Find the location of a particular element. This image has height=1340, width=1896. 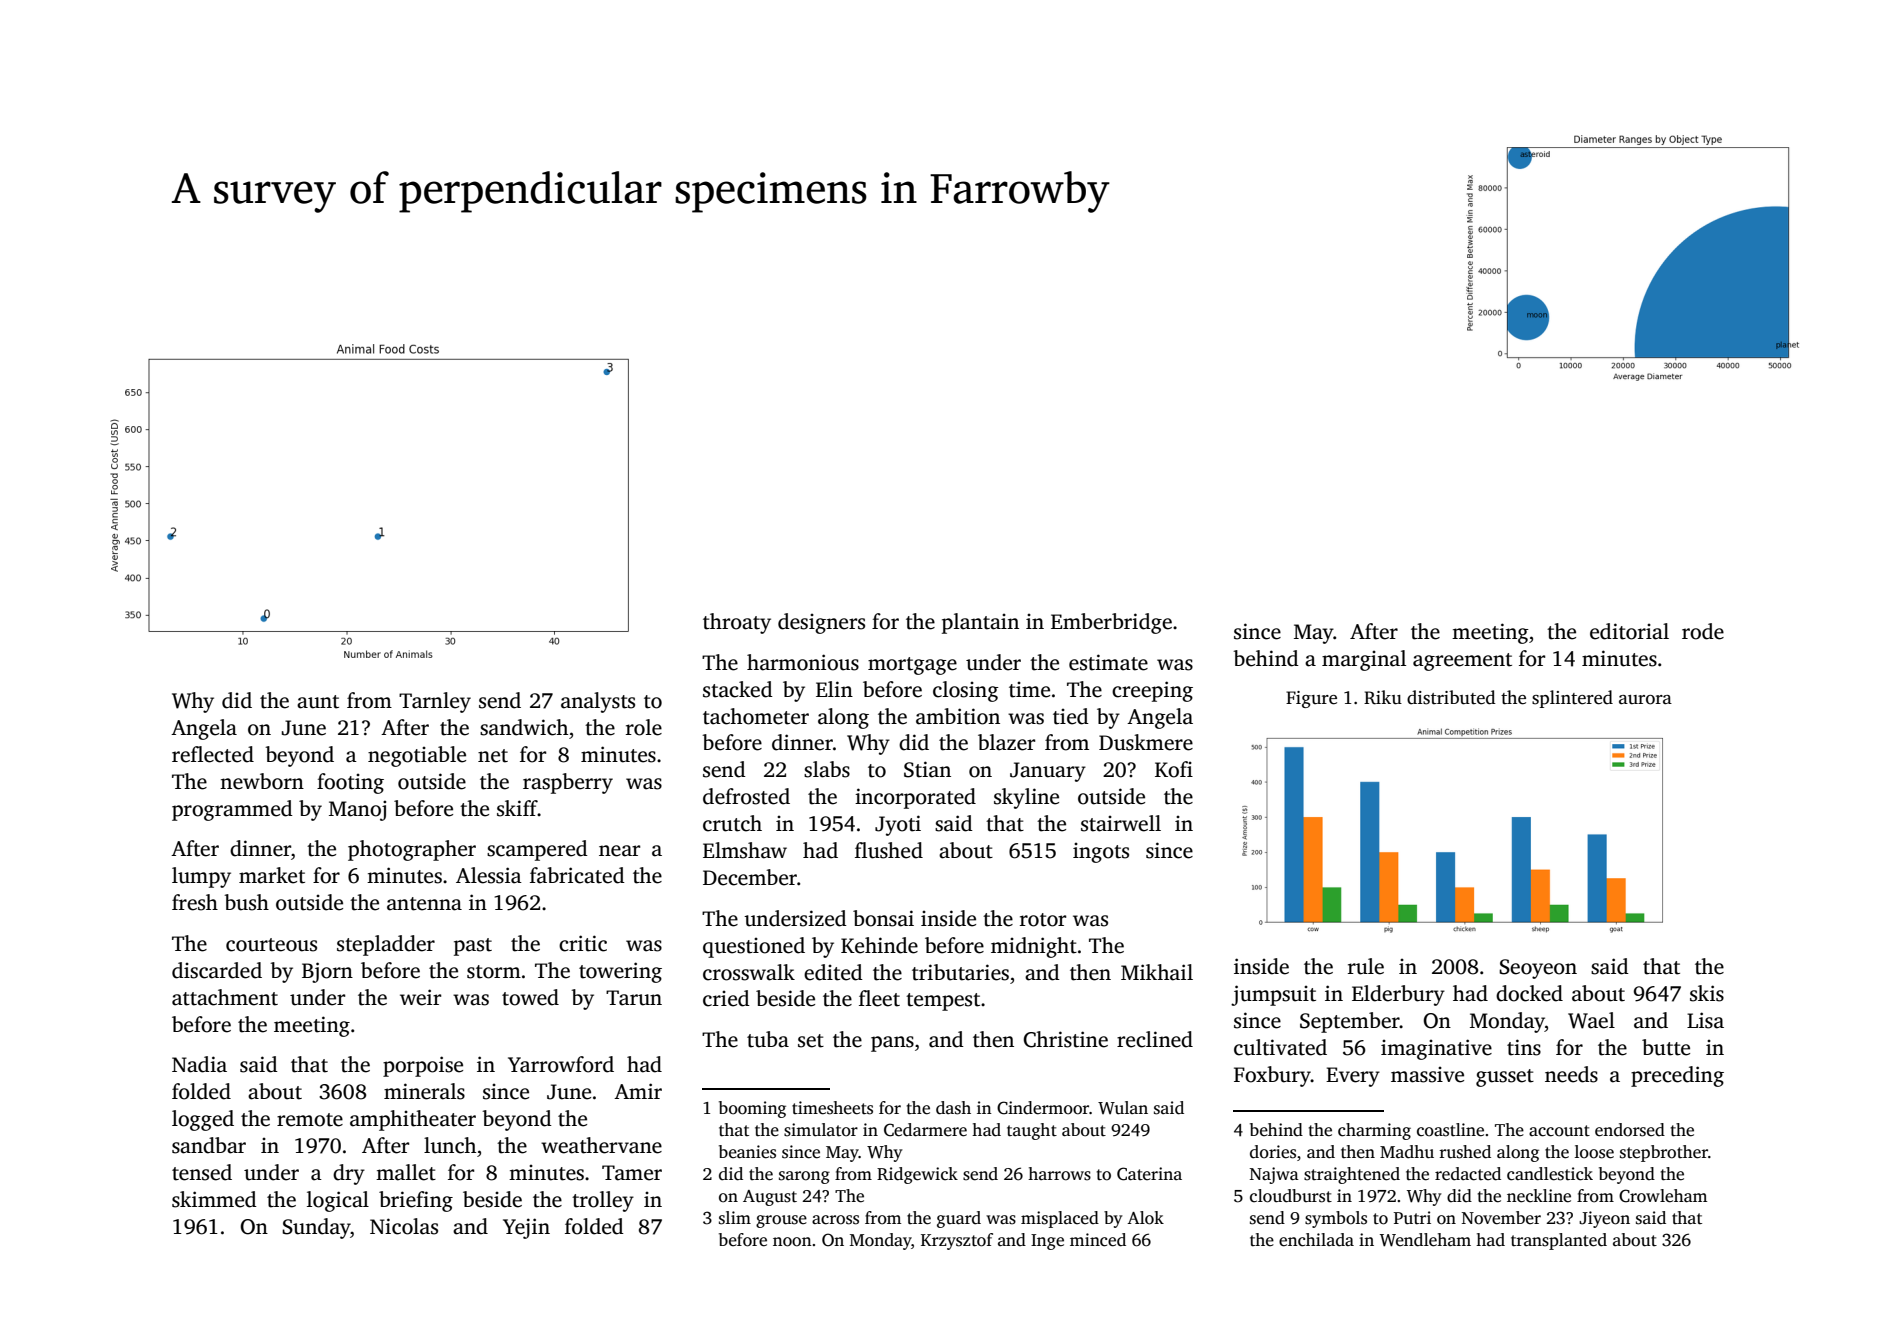

tempest is located at coordinates (943, 1002).
